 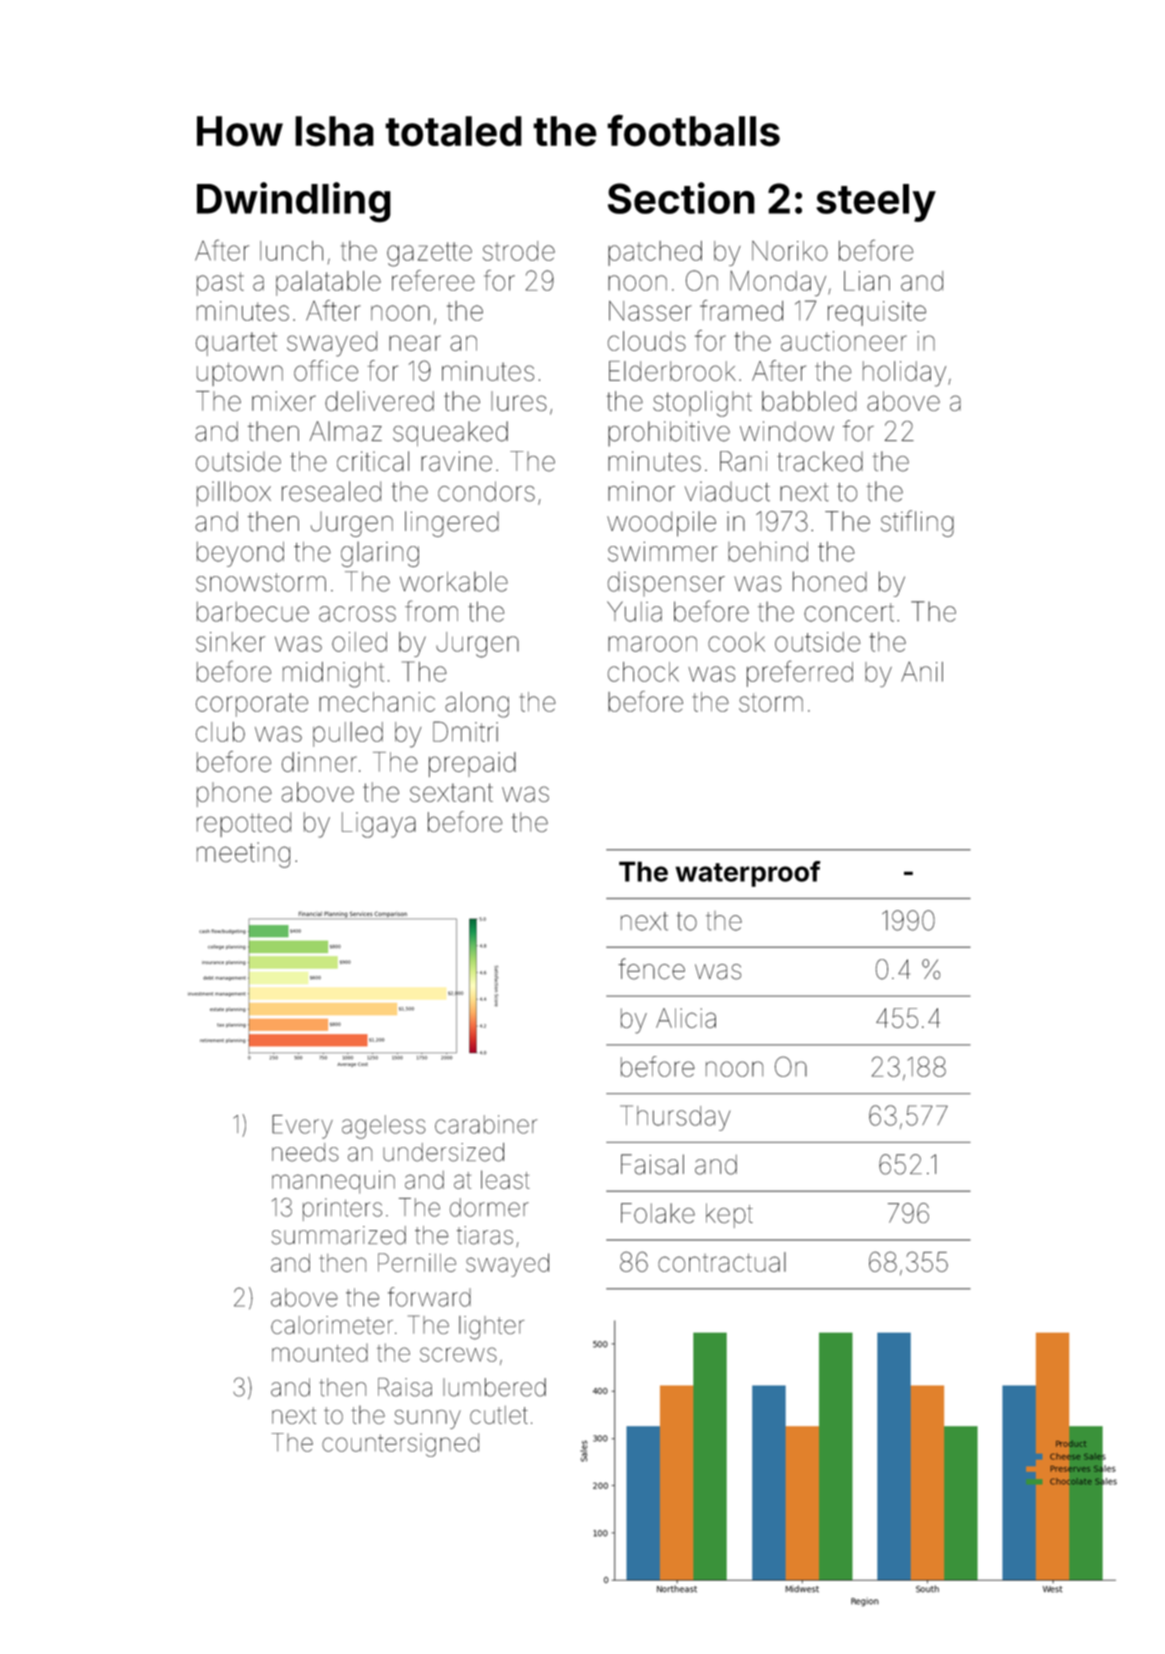 What do you see at coordinates (820, 461) in the screenshot?
I see `tracked` at bounding box center [820, 461].
